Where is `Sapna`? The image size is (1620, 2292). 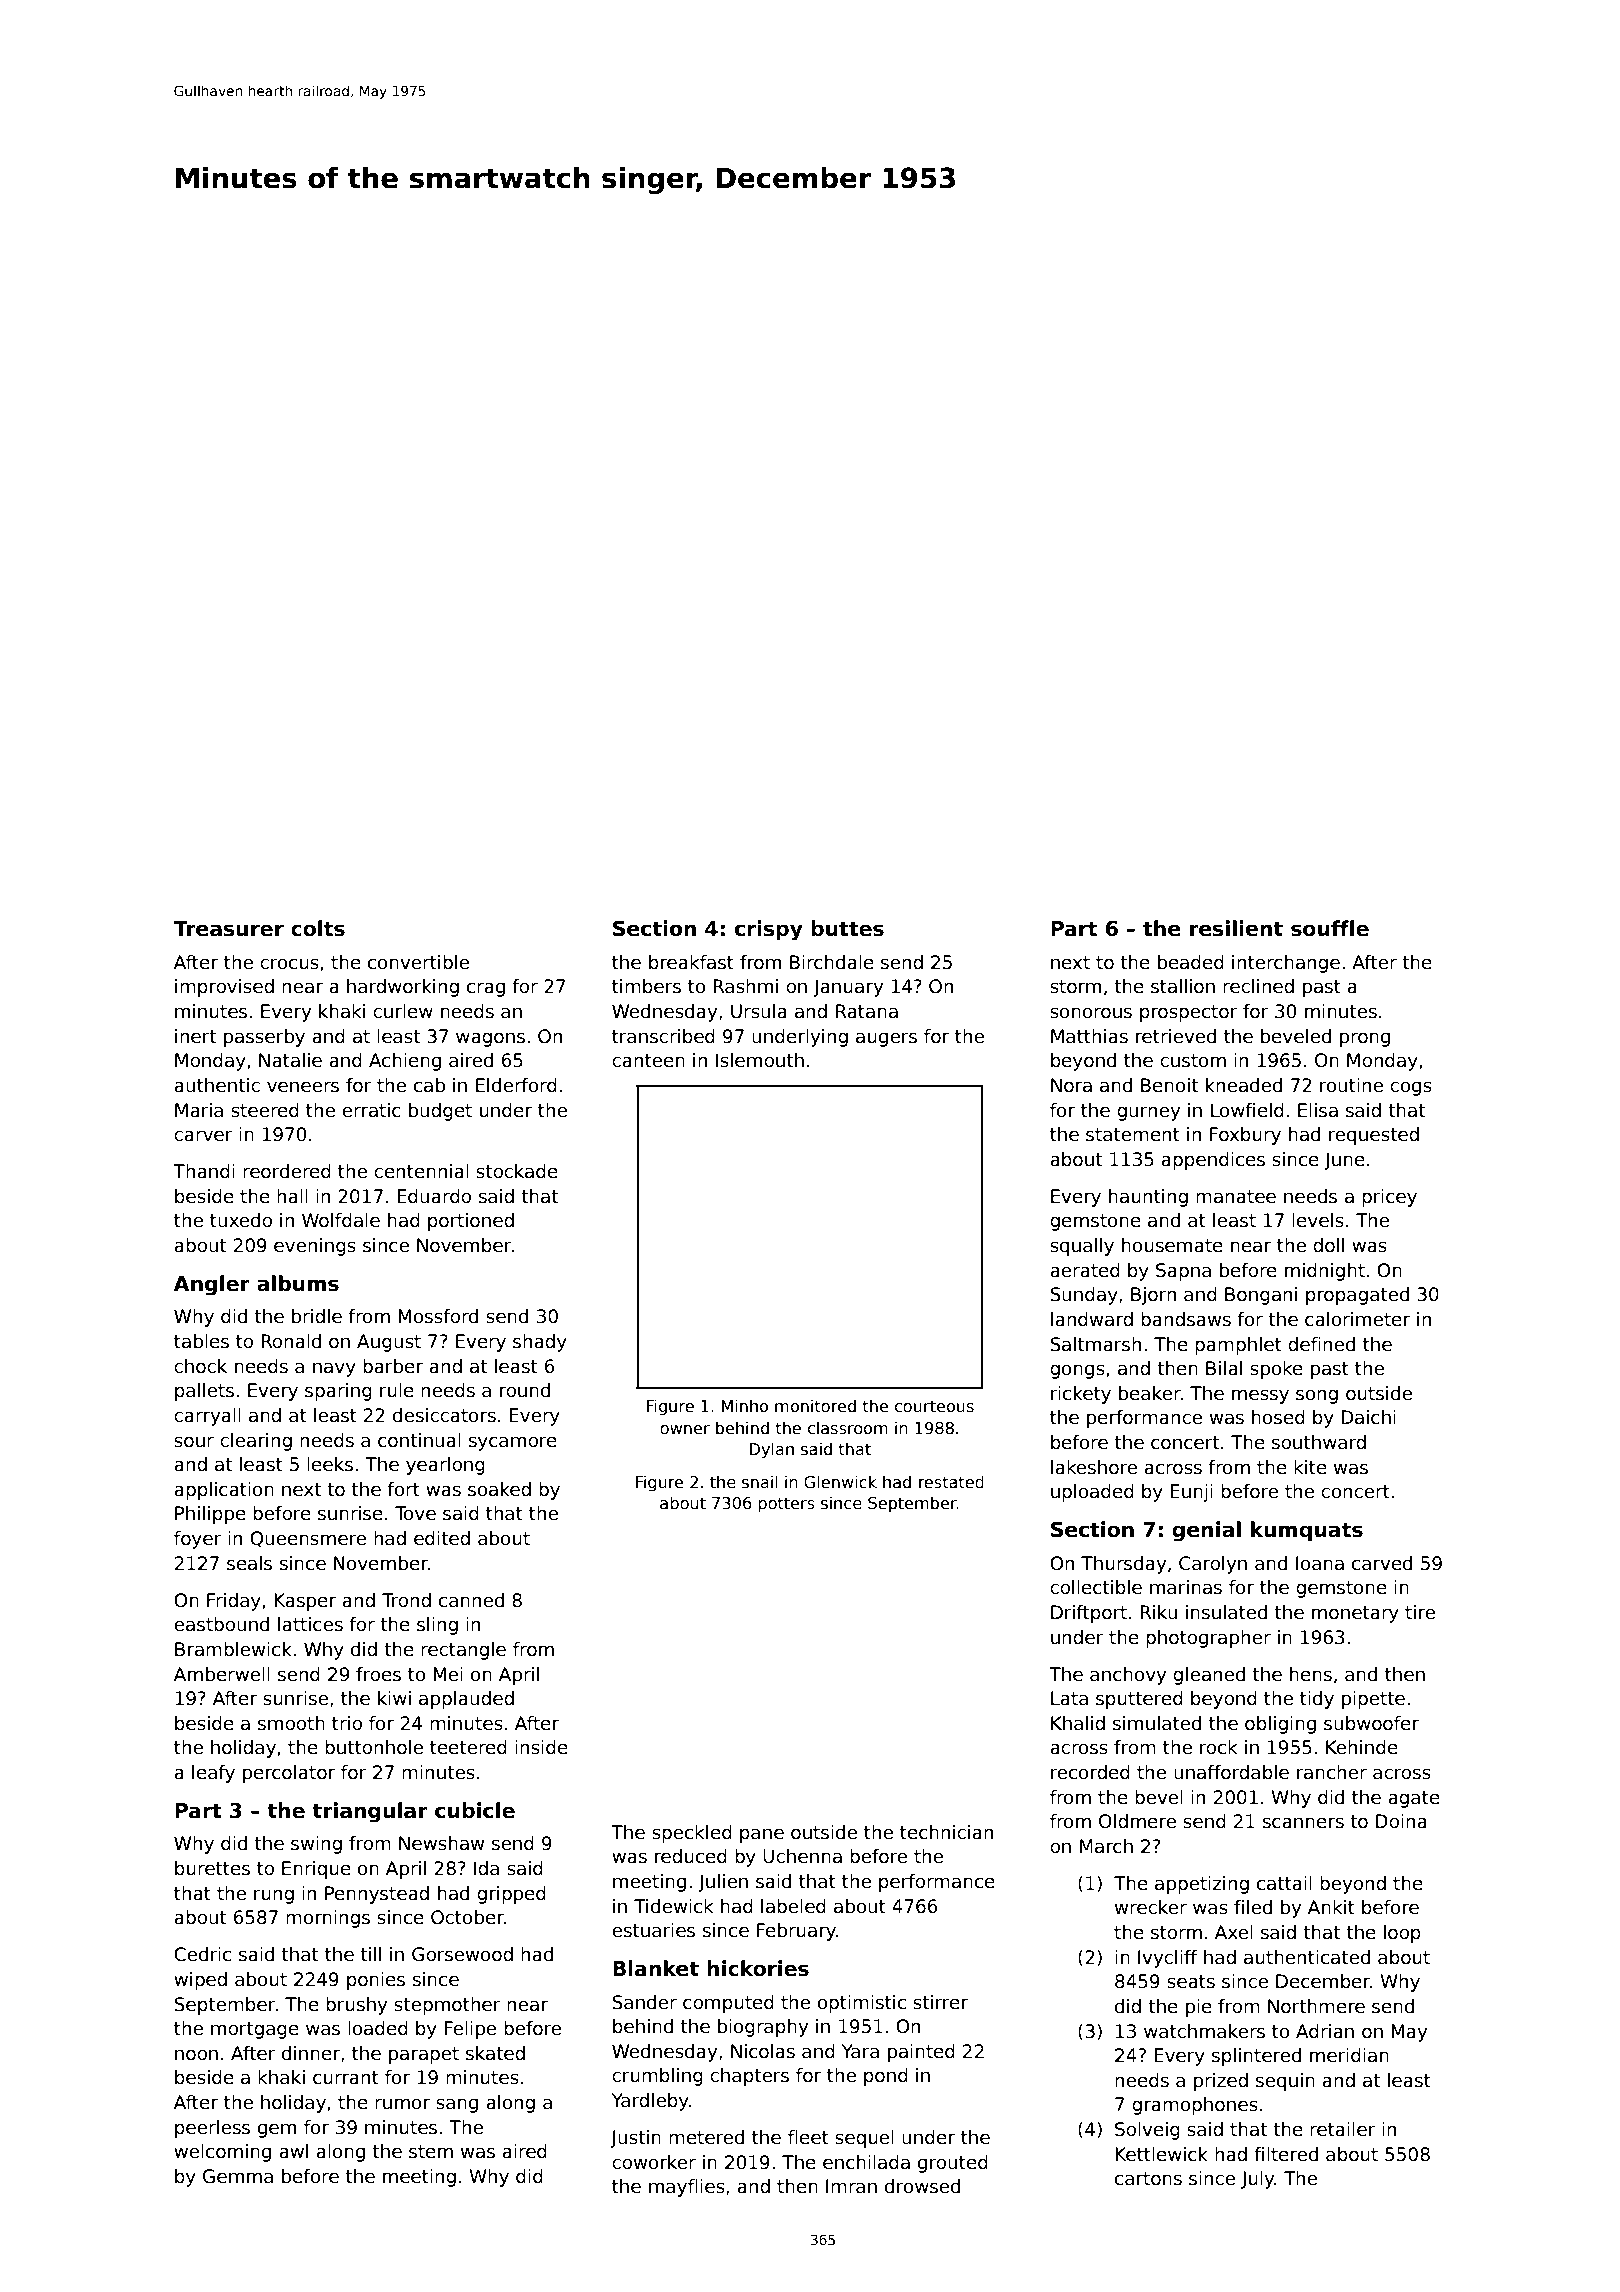
Sapna is located at coordinates (1183, 1272).
